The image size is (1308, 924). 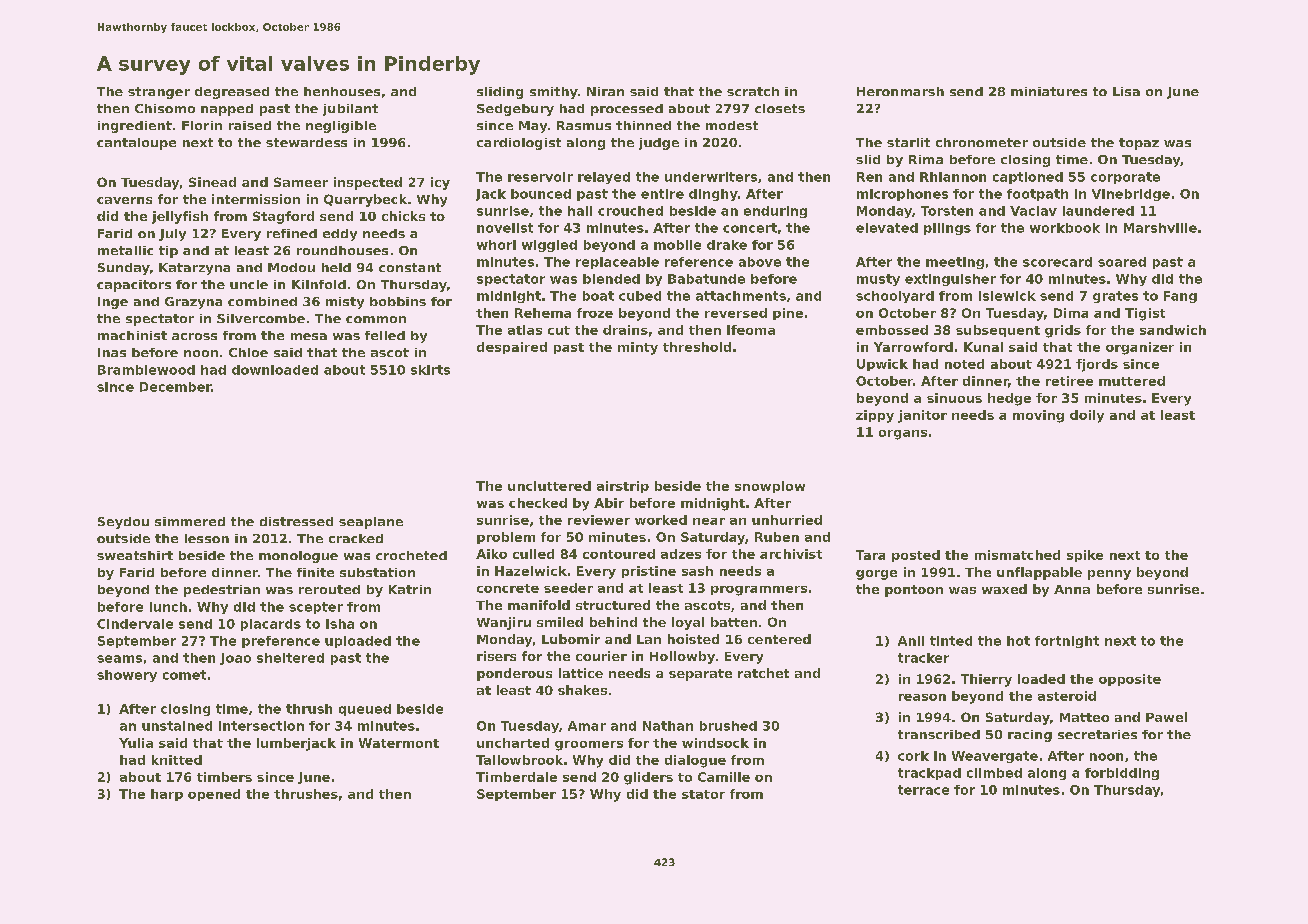 What do you see at coordinates (1085, 556) in the document?
I see `spike` at bounding box center [1085, 556].
